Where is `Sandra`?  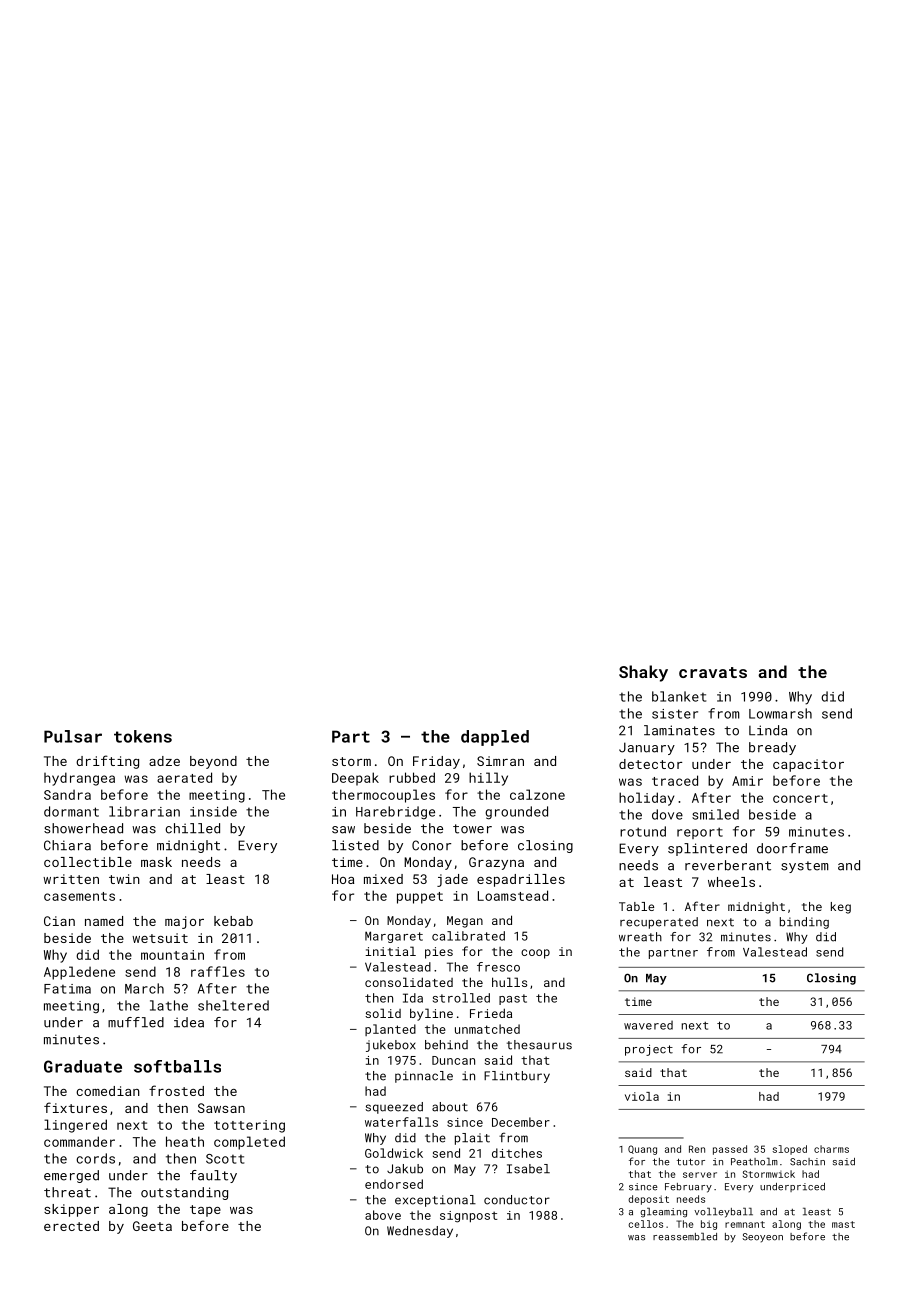
Sandra is located at coordinates (67, 795).
